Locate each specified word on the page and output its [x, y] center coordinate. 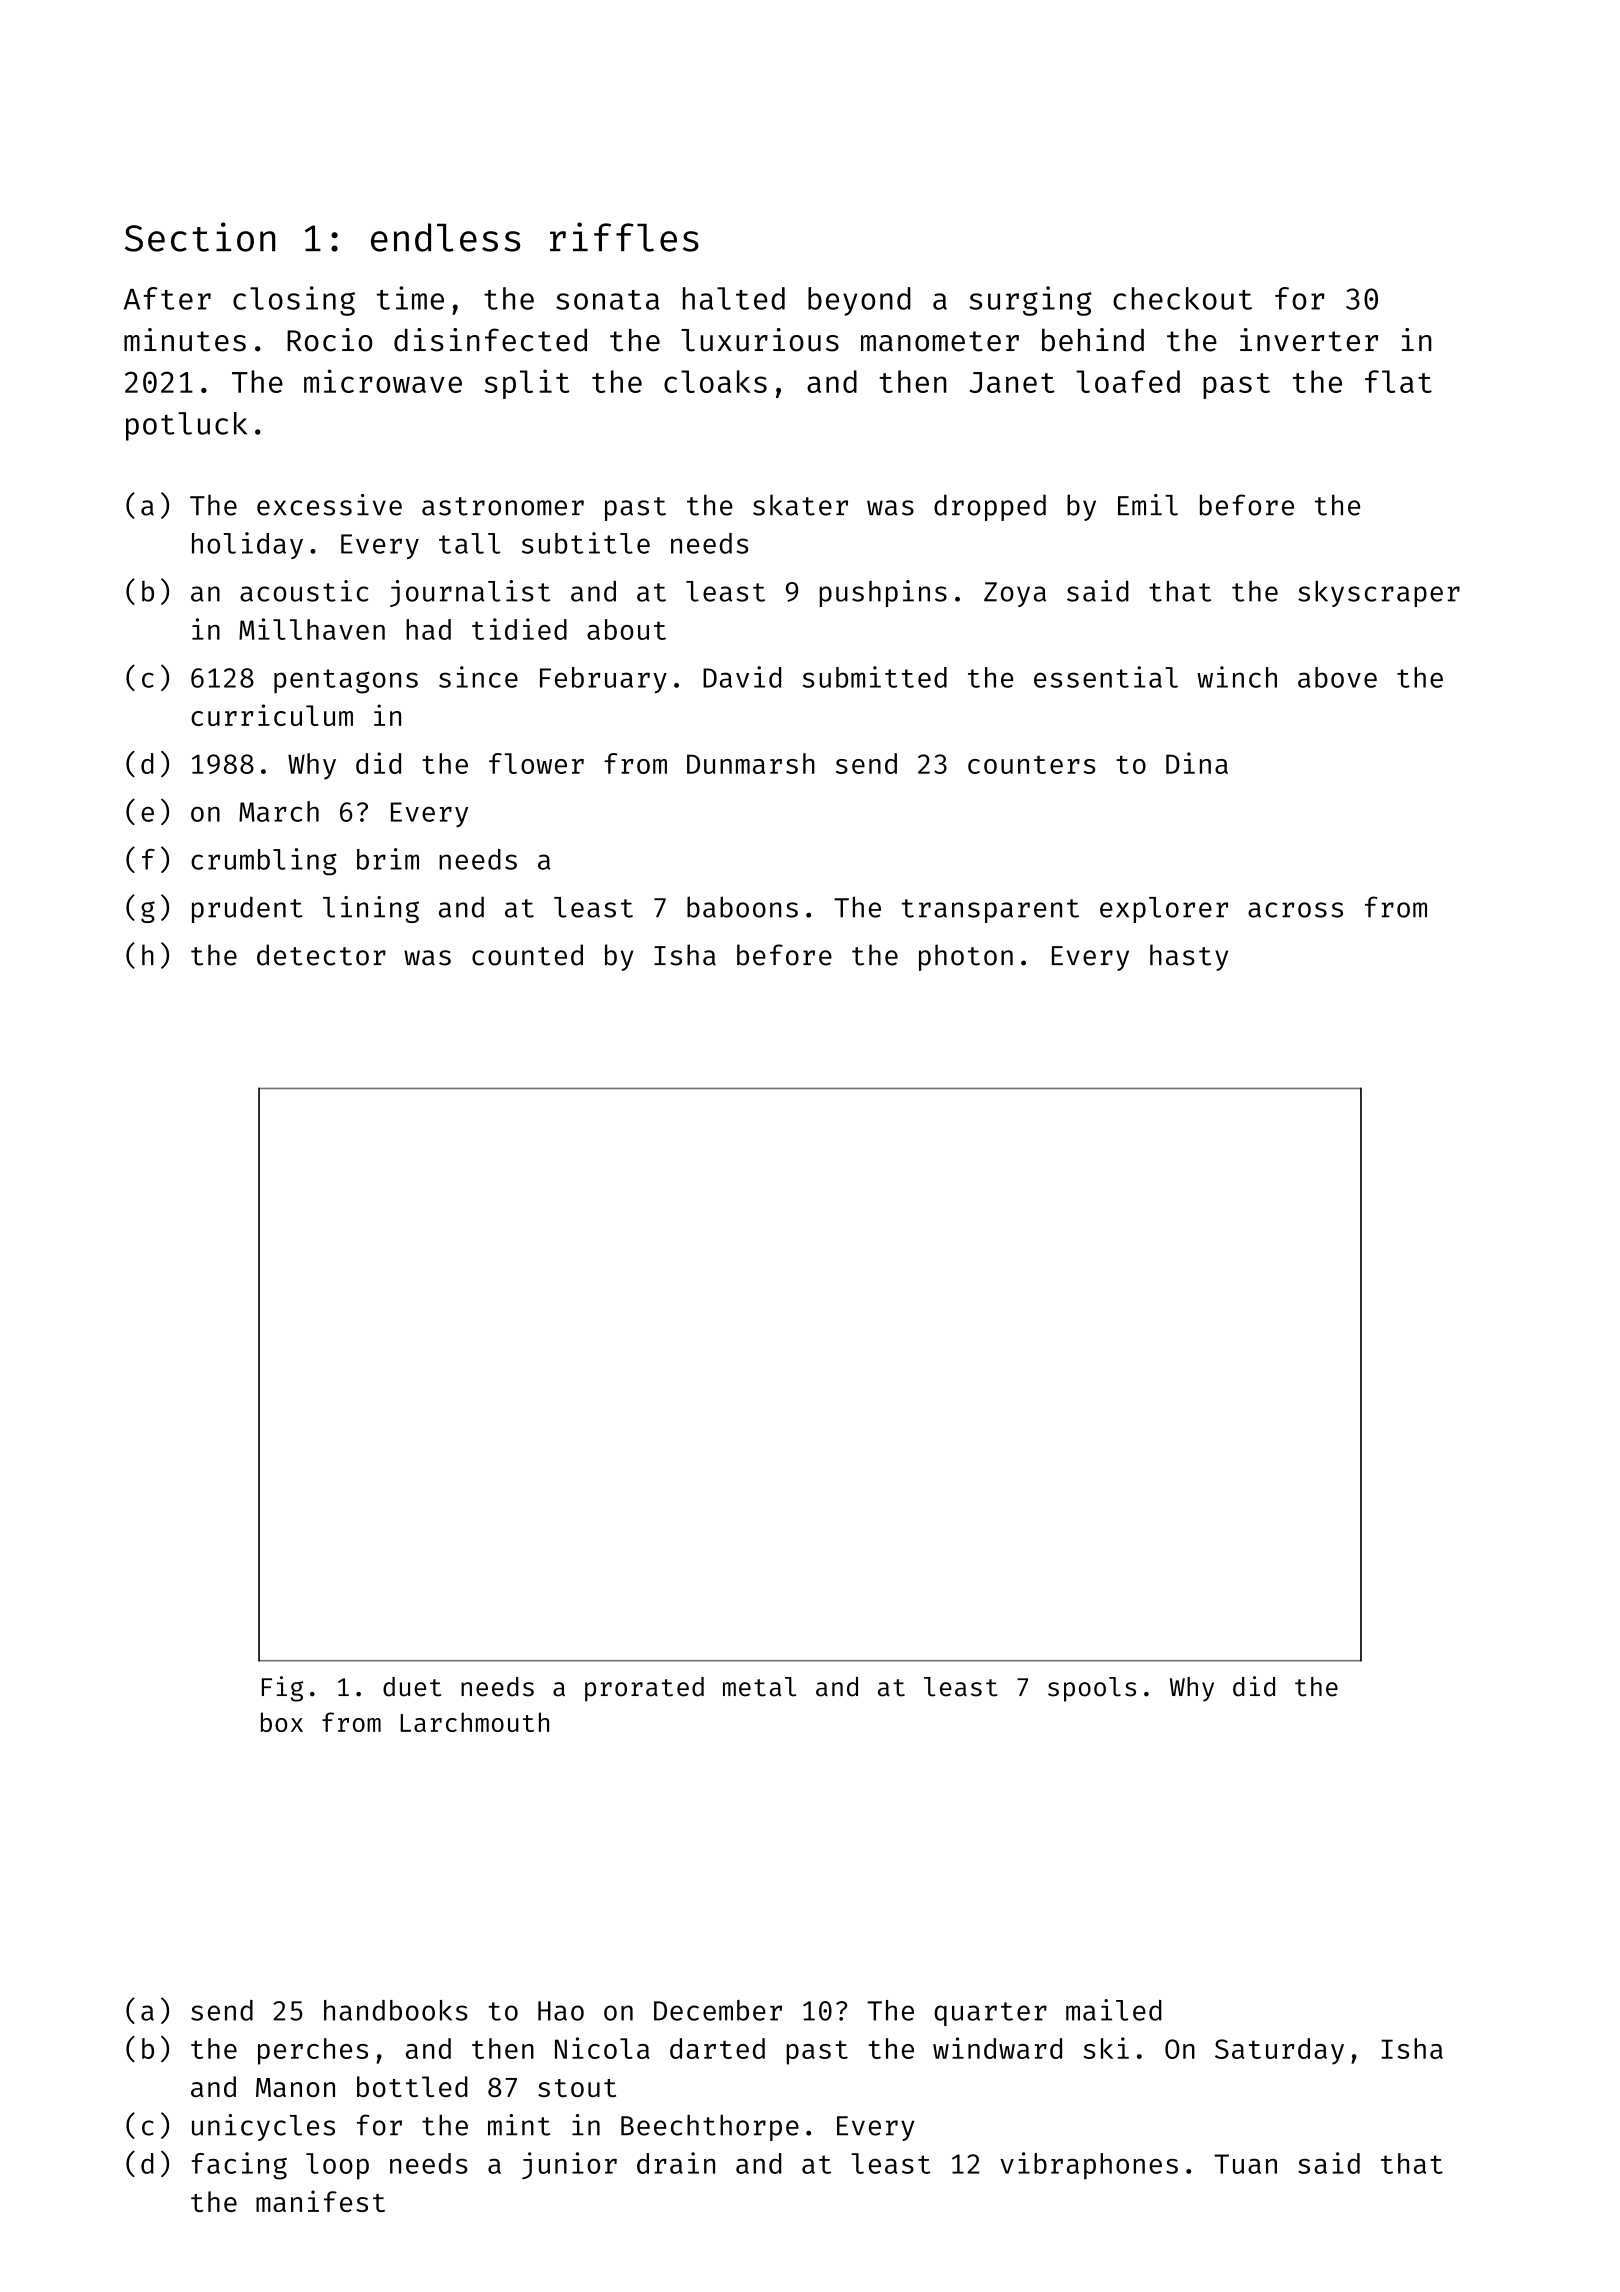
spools [1092, 1689]
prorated [644, 1689]
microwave [383, 381]
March [279, 811]
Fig [282, 1689]
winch [1237, 677]
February [603, 680]
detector [321, 955]
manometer [940, 341]
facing [239, 2166]
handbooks [396, 2010]
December [718, 2010]
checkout [1182, 298]
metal [759, 1687]
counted [527, 955]
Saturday [1279, 2051]
